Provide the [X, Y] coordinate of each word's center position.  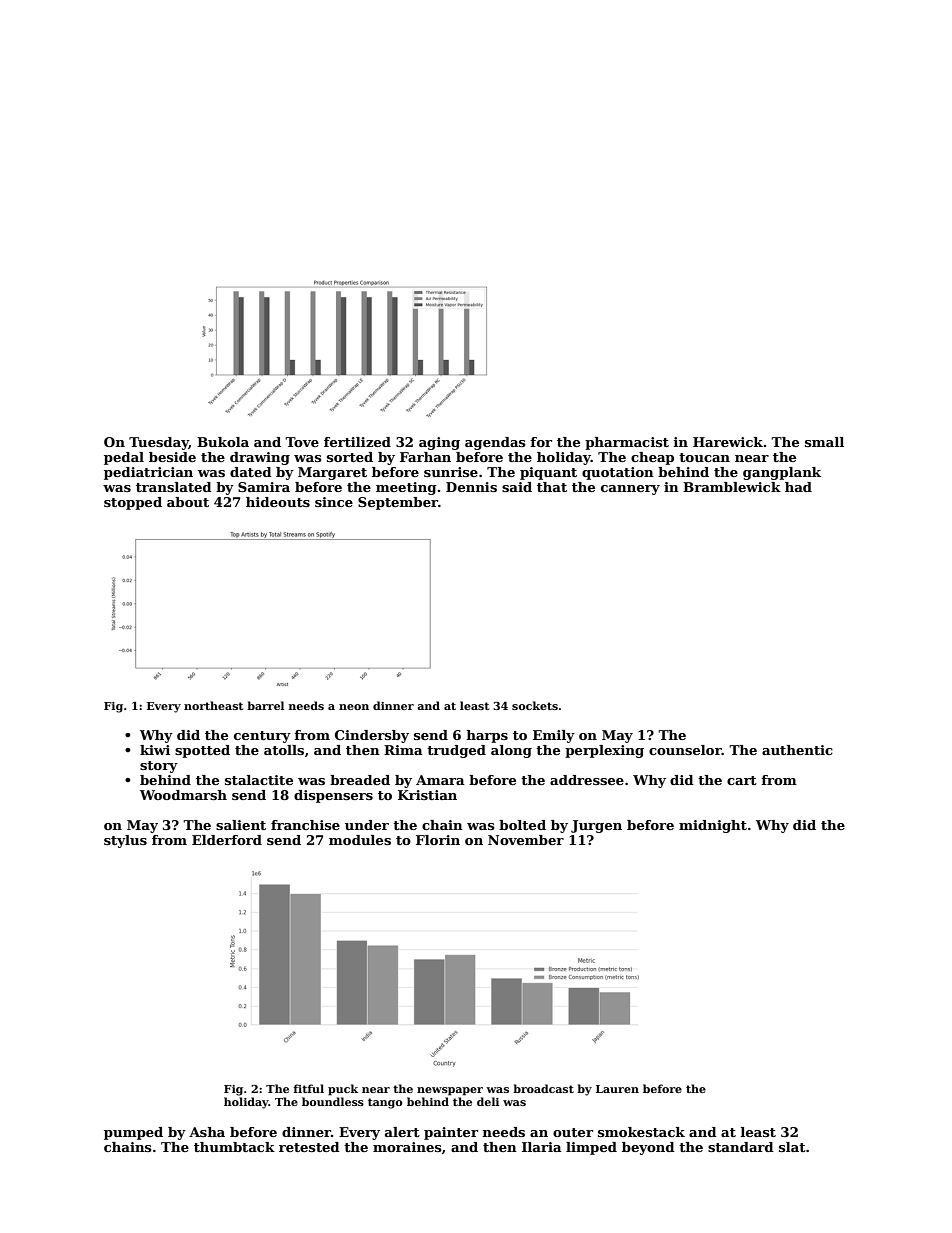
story [159, 767]
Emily [554, 736]
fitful [309, 1088]
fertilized [357, 442]
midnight [713, 826]
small [824, 442]
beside [172, 457]
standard [741, 1147]
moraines [407, 1147]
